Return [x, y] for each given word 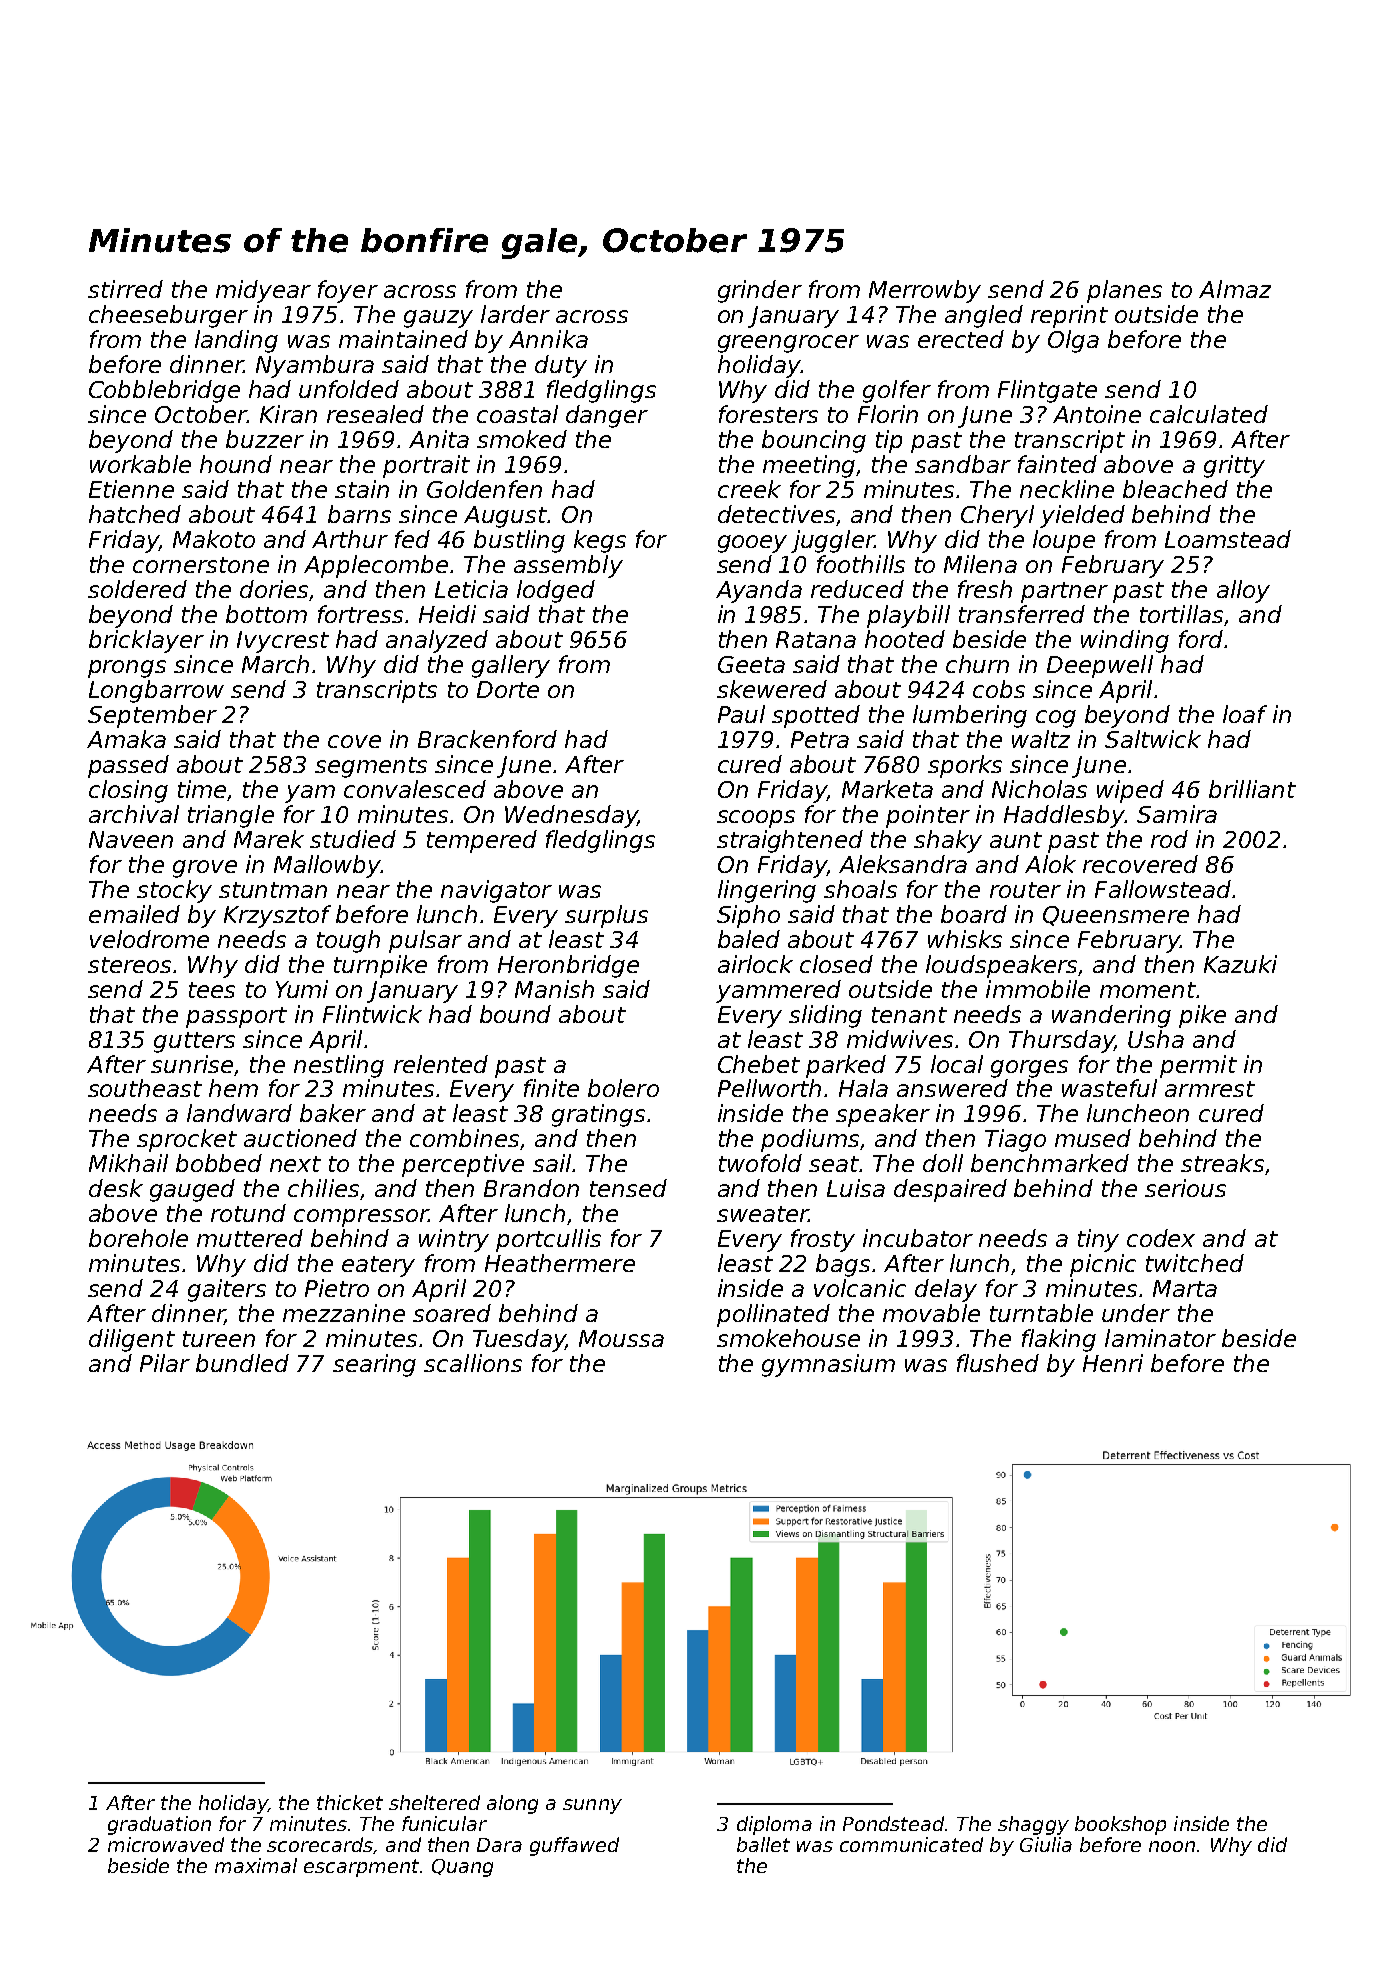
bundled [242, 1363]
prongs [127, 669]
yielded [1082, 516]
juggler [833, 541]
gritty [1234, 466]
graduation [159, 1825]
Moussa [621, 1338]
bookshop [1120, 1825]
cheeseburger [168, 316]
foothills [861, 564]
